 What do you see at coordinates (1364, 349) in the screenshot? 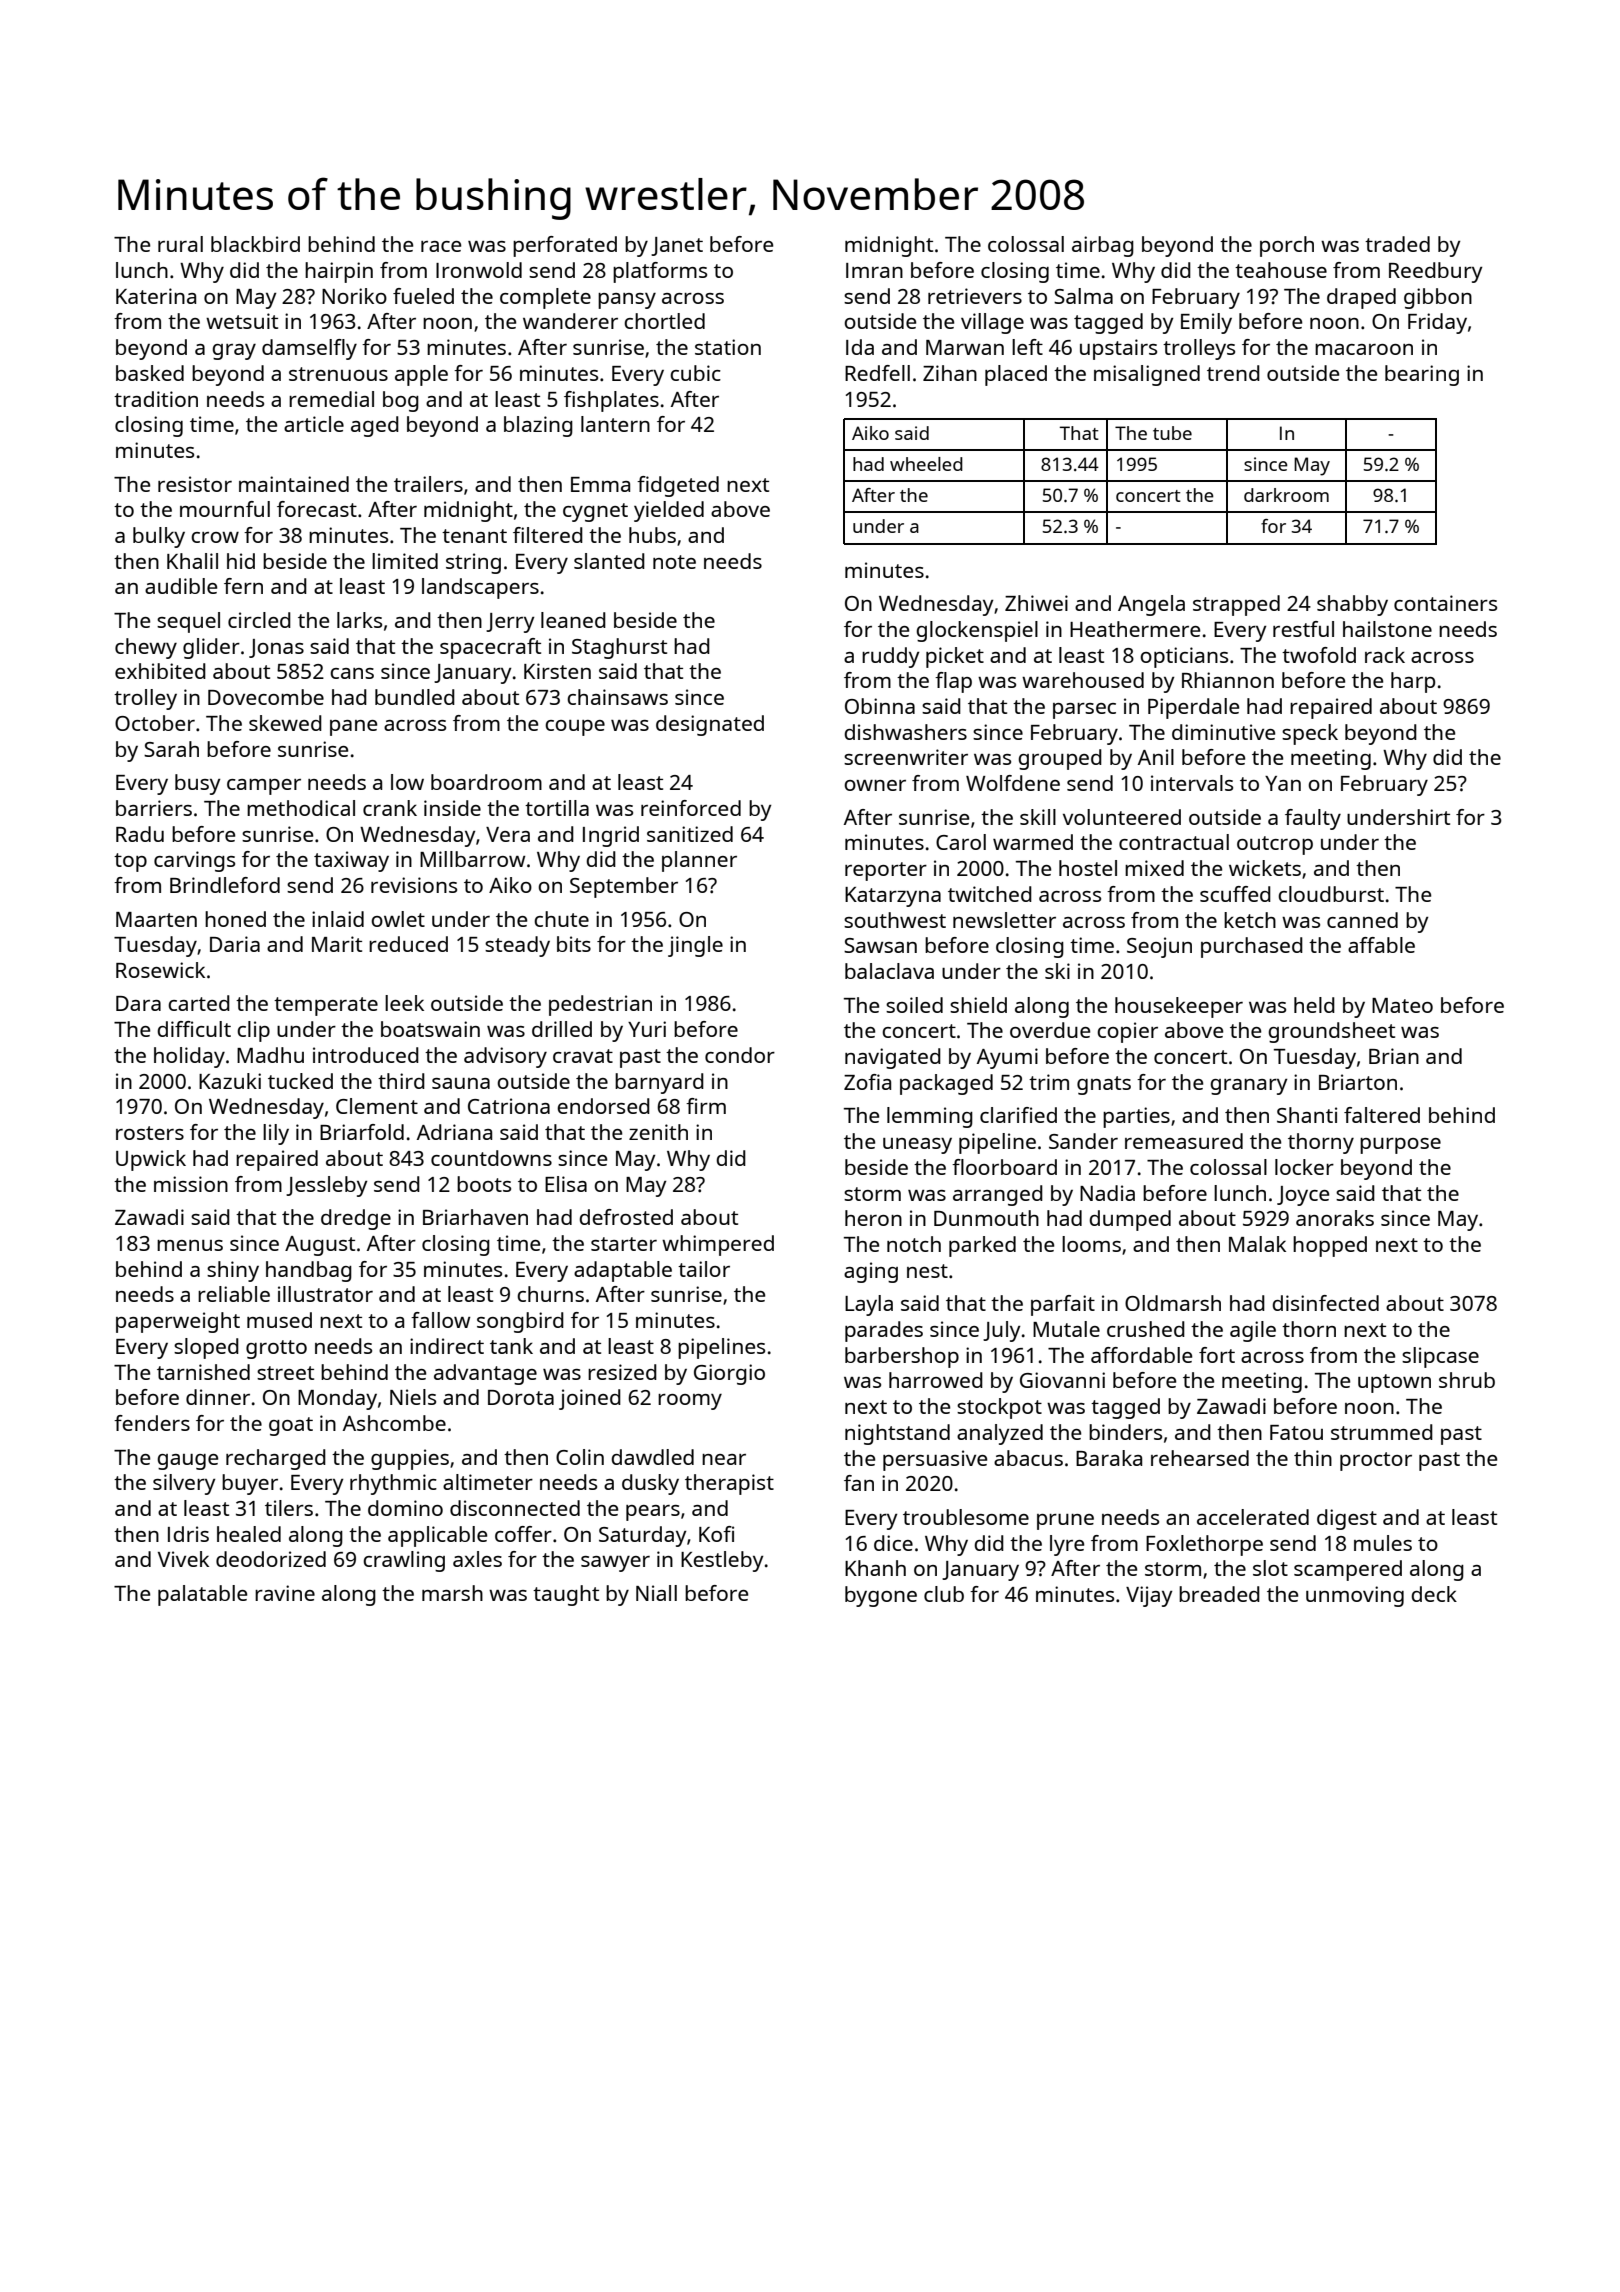
I see `macaroon` at bounding box center [1364, 349].
